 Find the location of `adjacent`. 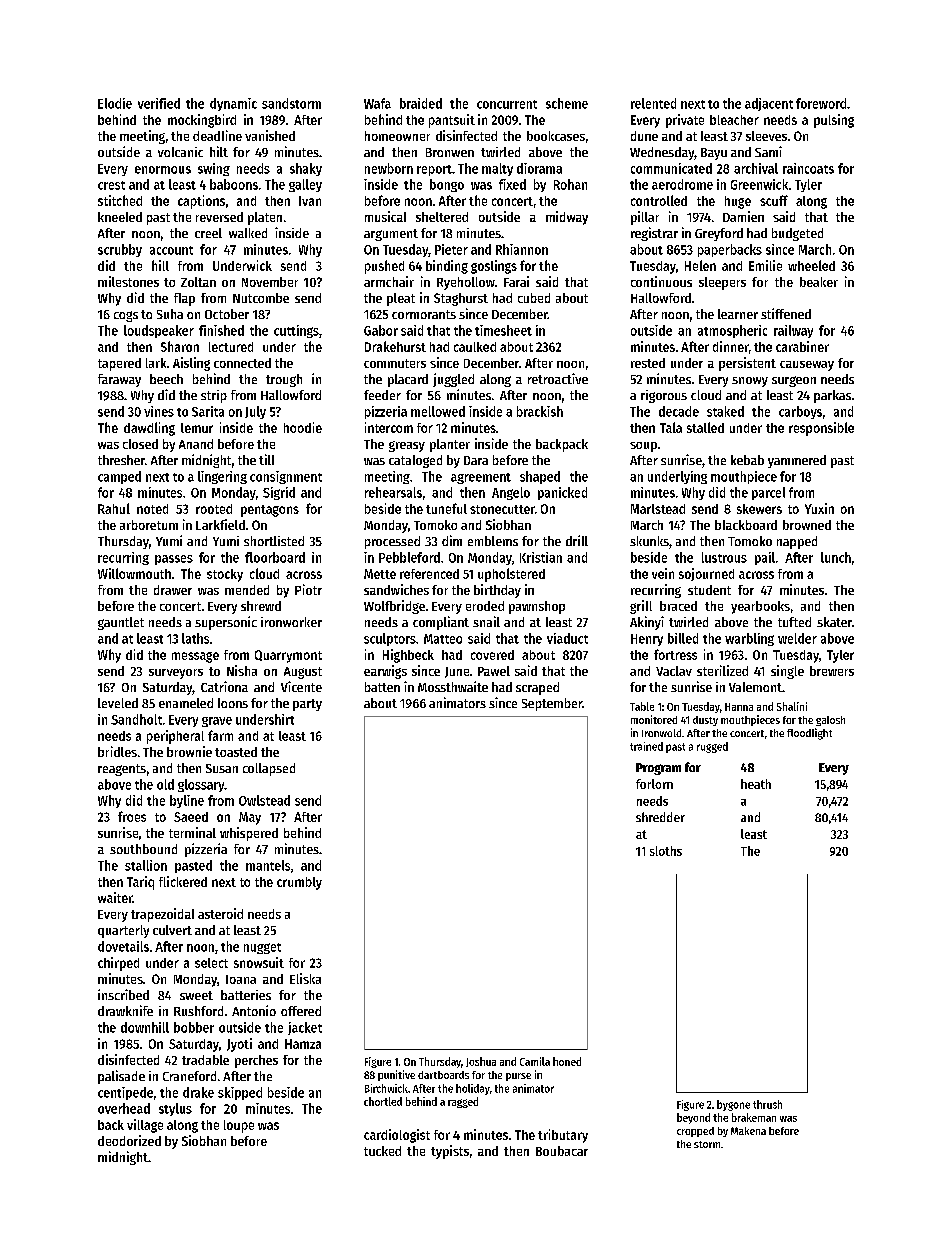

adjacent is located at coordinates (769, 104).
